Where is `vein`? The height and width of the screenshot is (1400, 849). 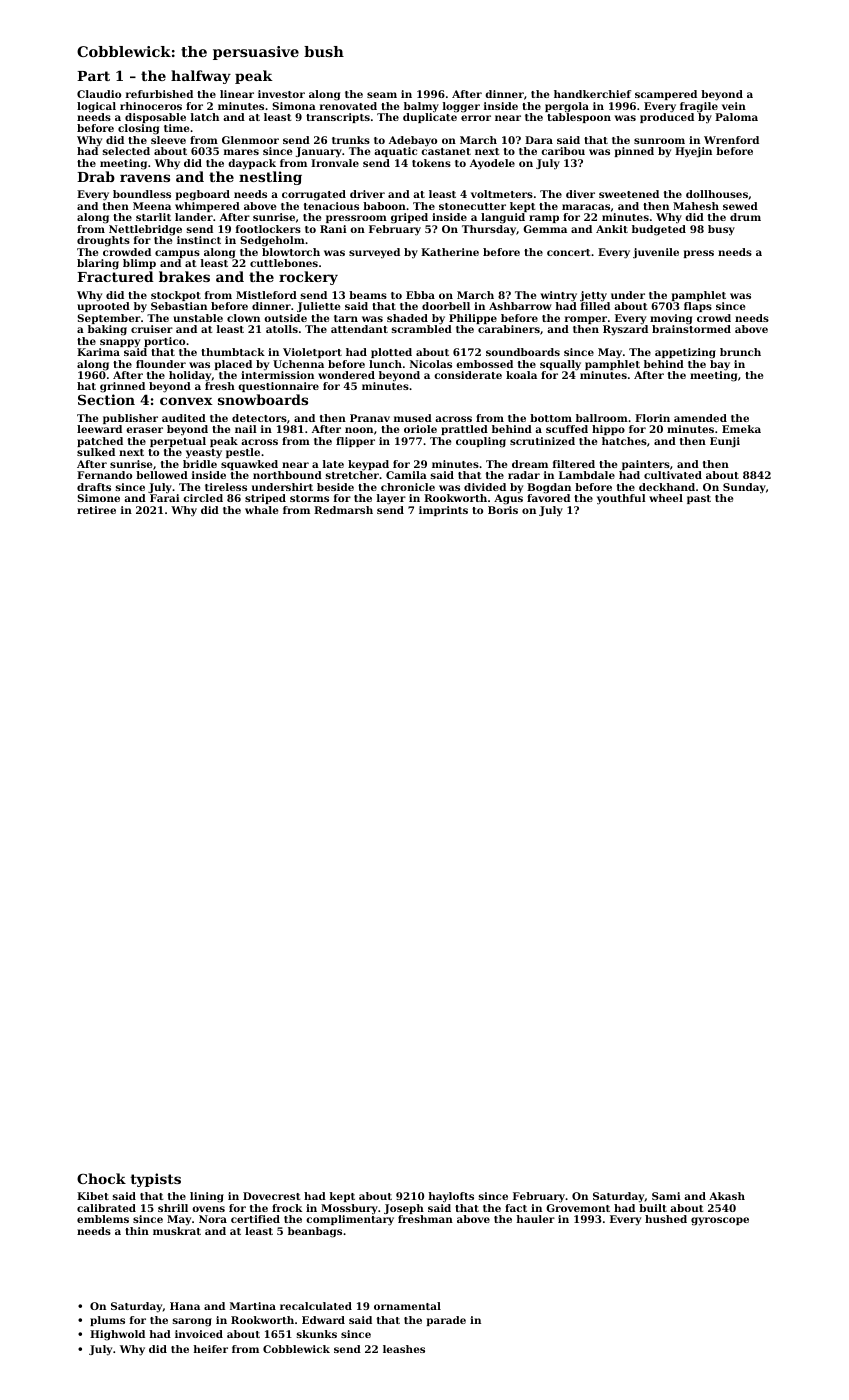 vein is located at coordinates (734, 106).
